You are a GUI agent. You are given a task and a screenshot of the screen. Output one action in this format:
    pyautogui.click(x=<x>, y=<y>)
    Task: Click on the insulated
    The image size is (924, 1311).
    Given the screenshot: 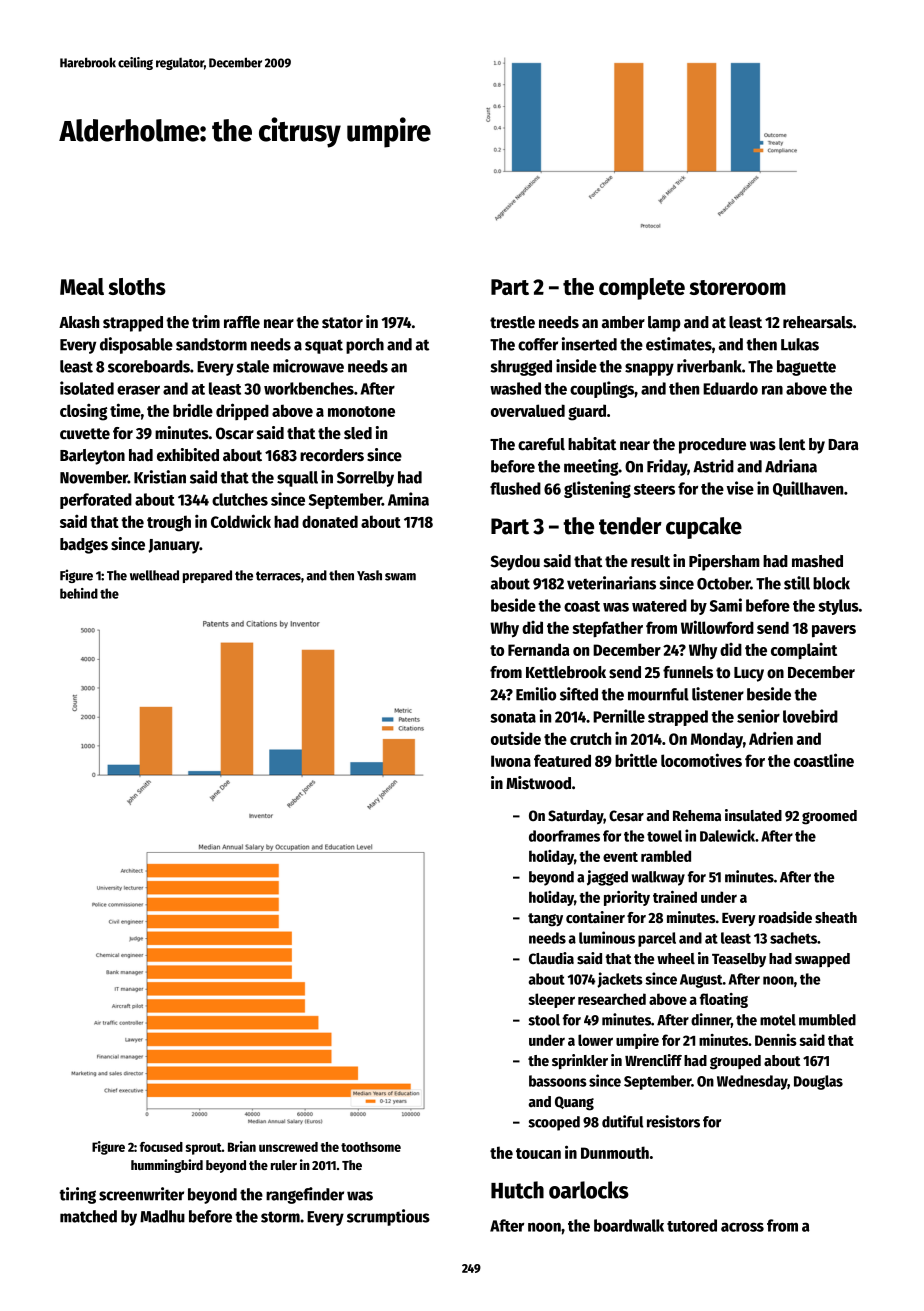 What is the action you would take?
    pyautogui.click(x=753, y=815)
